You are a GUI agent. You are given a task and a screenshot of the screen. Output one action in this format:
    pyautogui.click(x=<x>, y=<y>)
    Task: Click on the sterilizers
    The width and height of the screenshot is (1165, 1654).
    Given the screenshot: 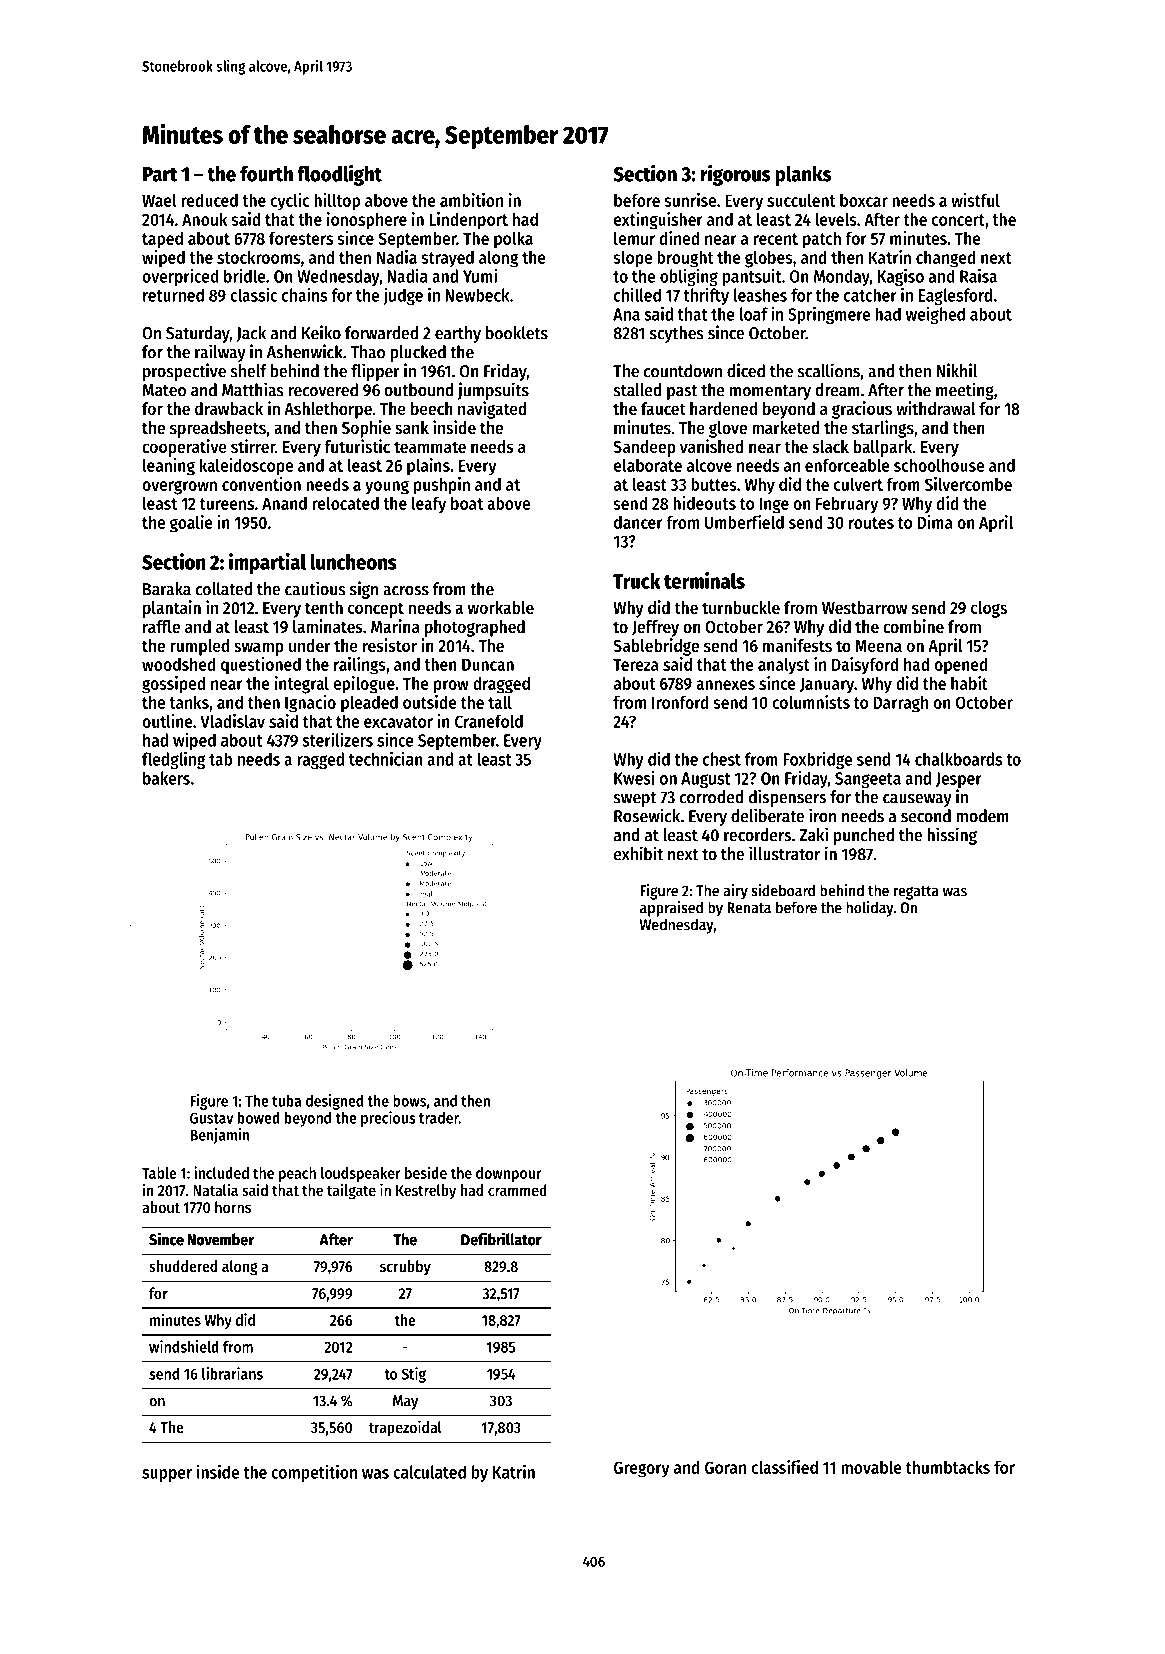 What is the action you would take?
    pyautogui.click(x=337, y=740)
